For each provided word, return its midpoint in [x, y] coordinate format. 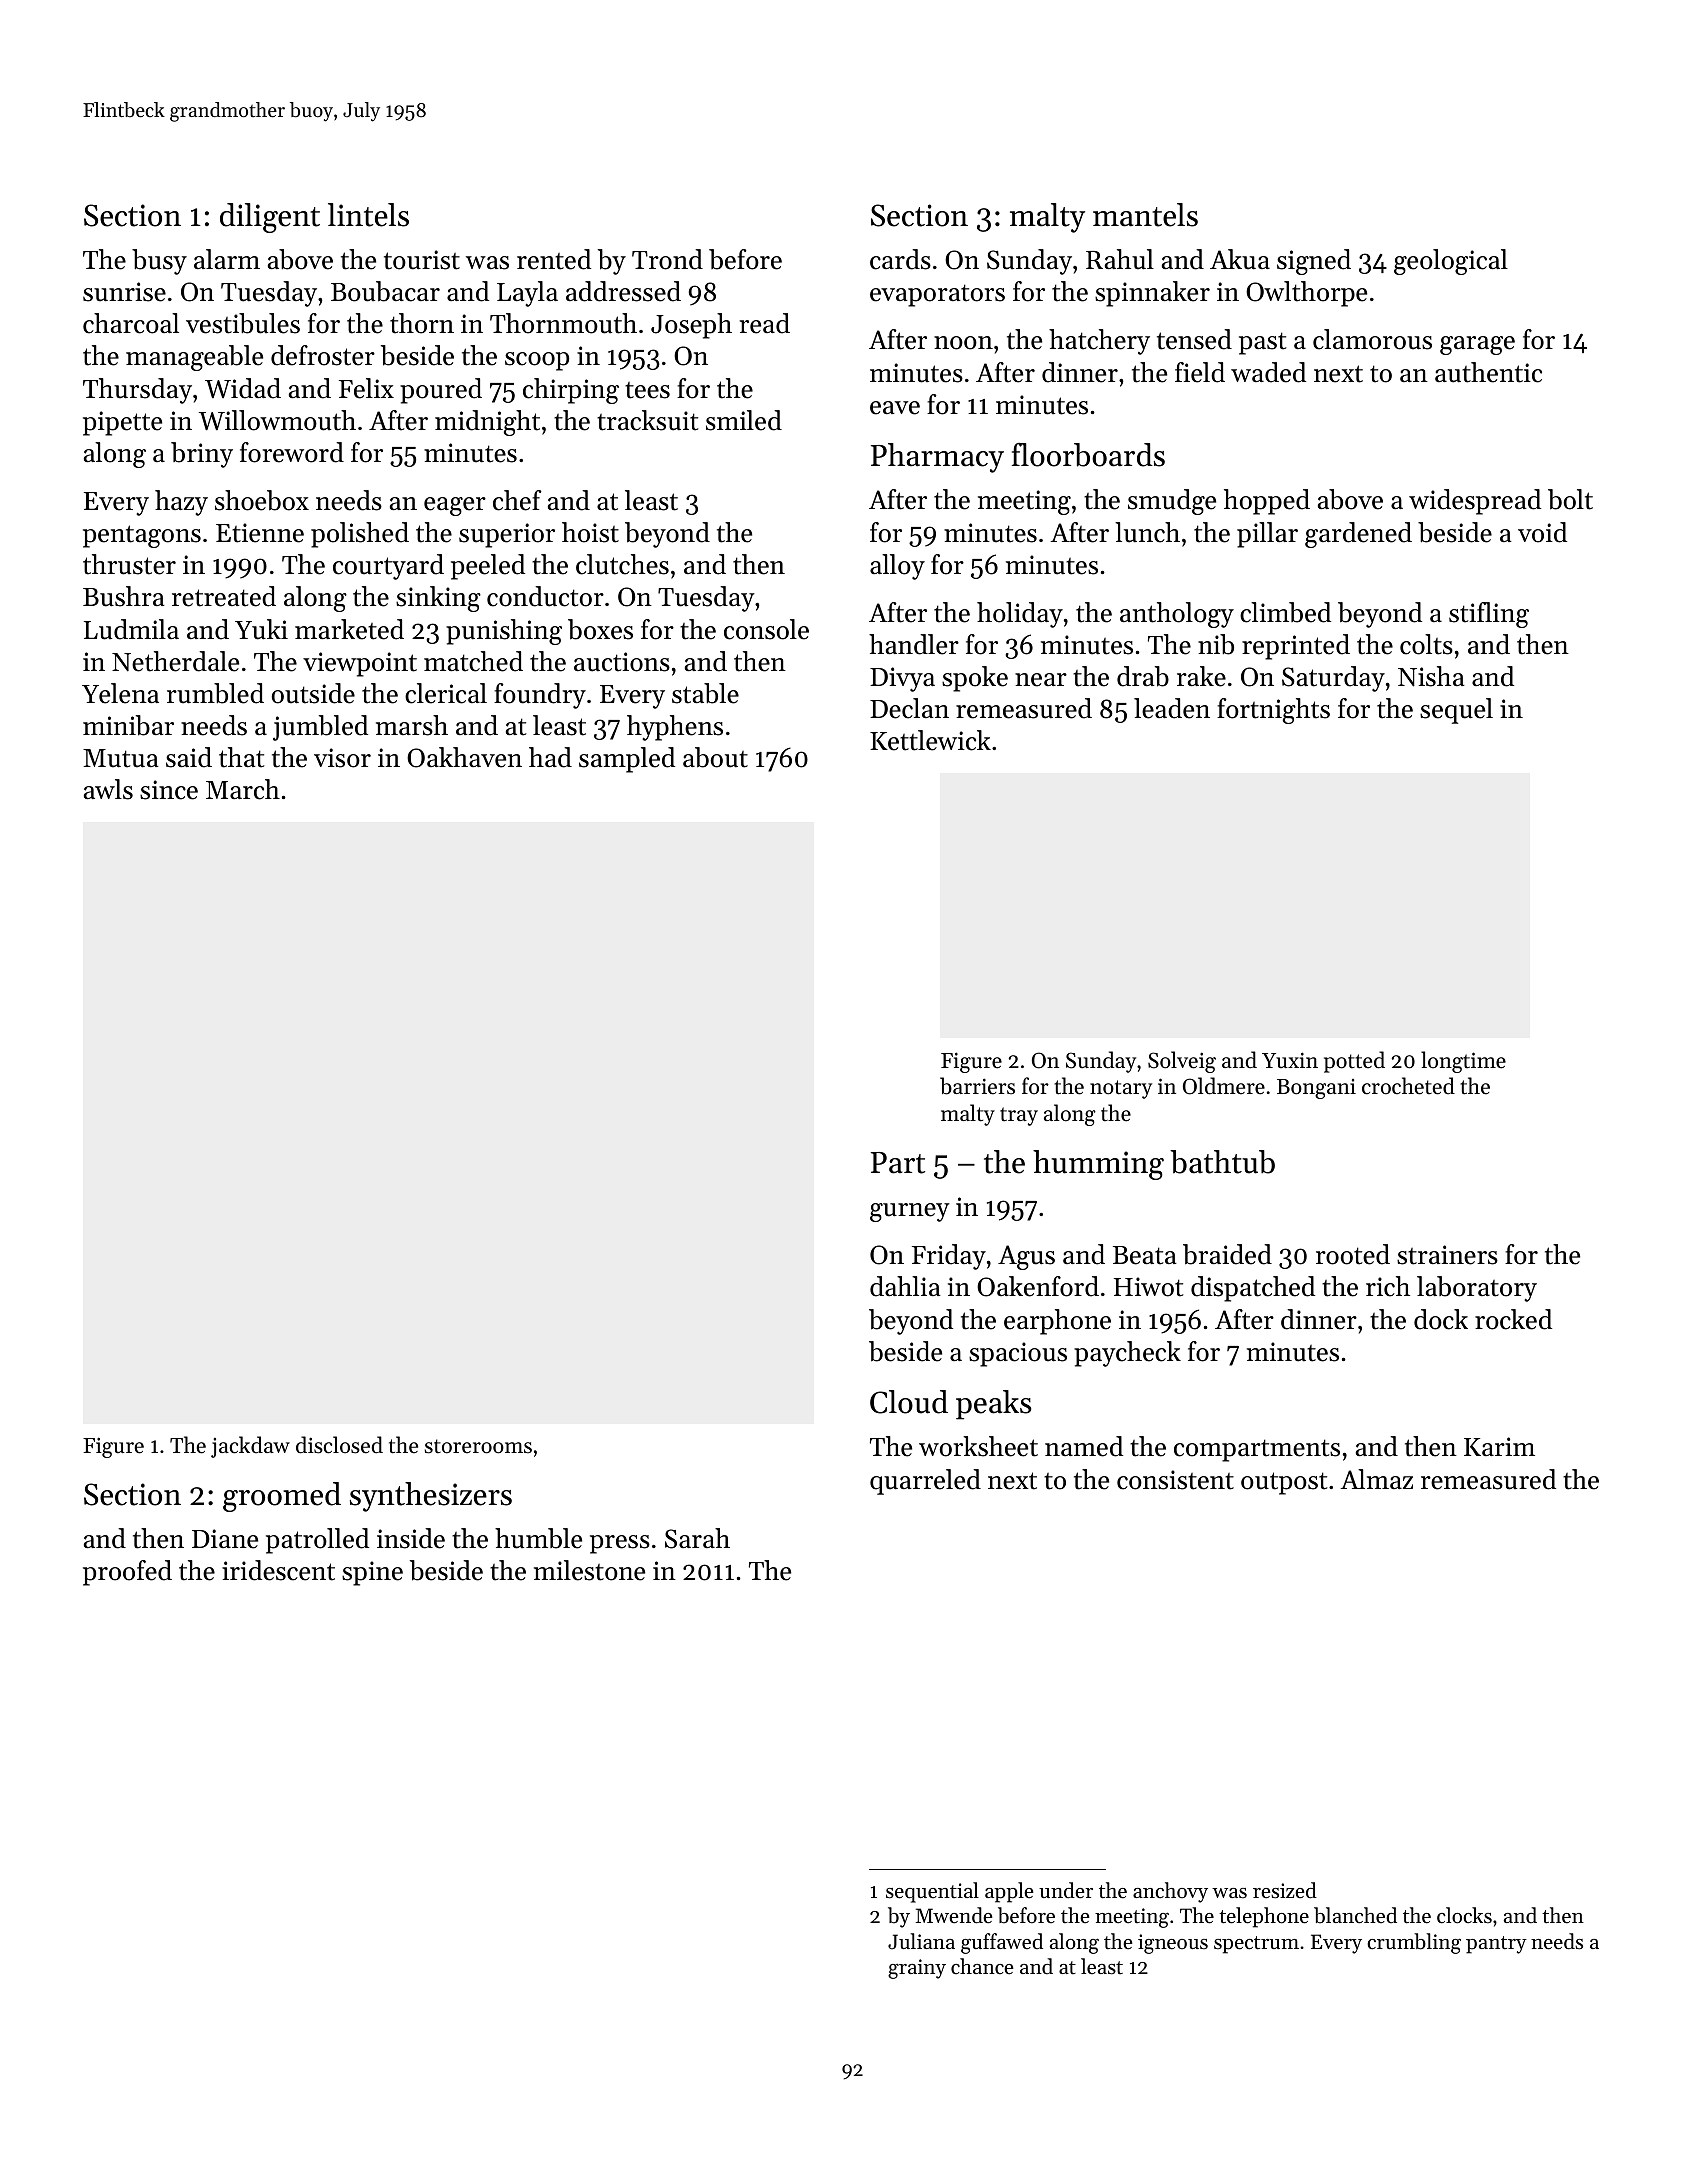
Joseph [691, 326]
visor [342, 758]
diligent [270, 218]
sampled [627, 760]
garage [1477, 345]
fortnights [1273, 711]
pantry [1496, 1945]
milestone [589, 1570]
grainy [917, 1969]
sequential [932, 1892]
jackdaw [250, 1447]
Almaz [1376, 1479]
